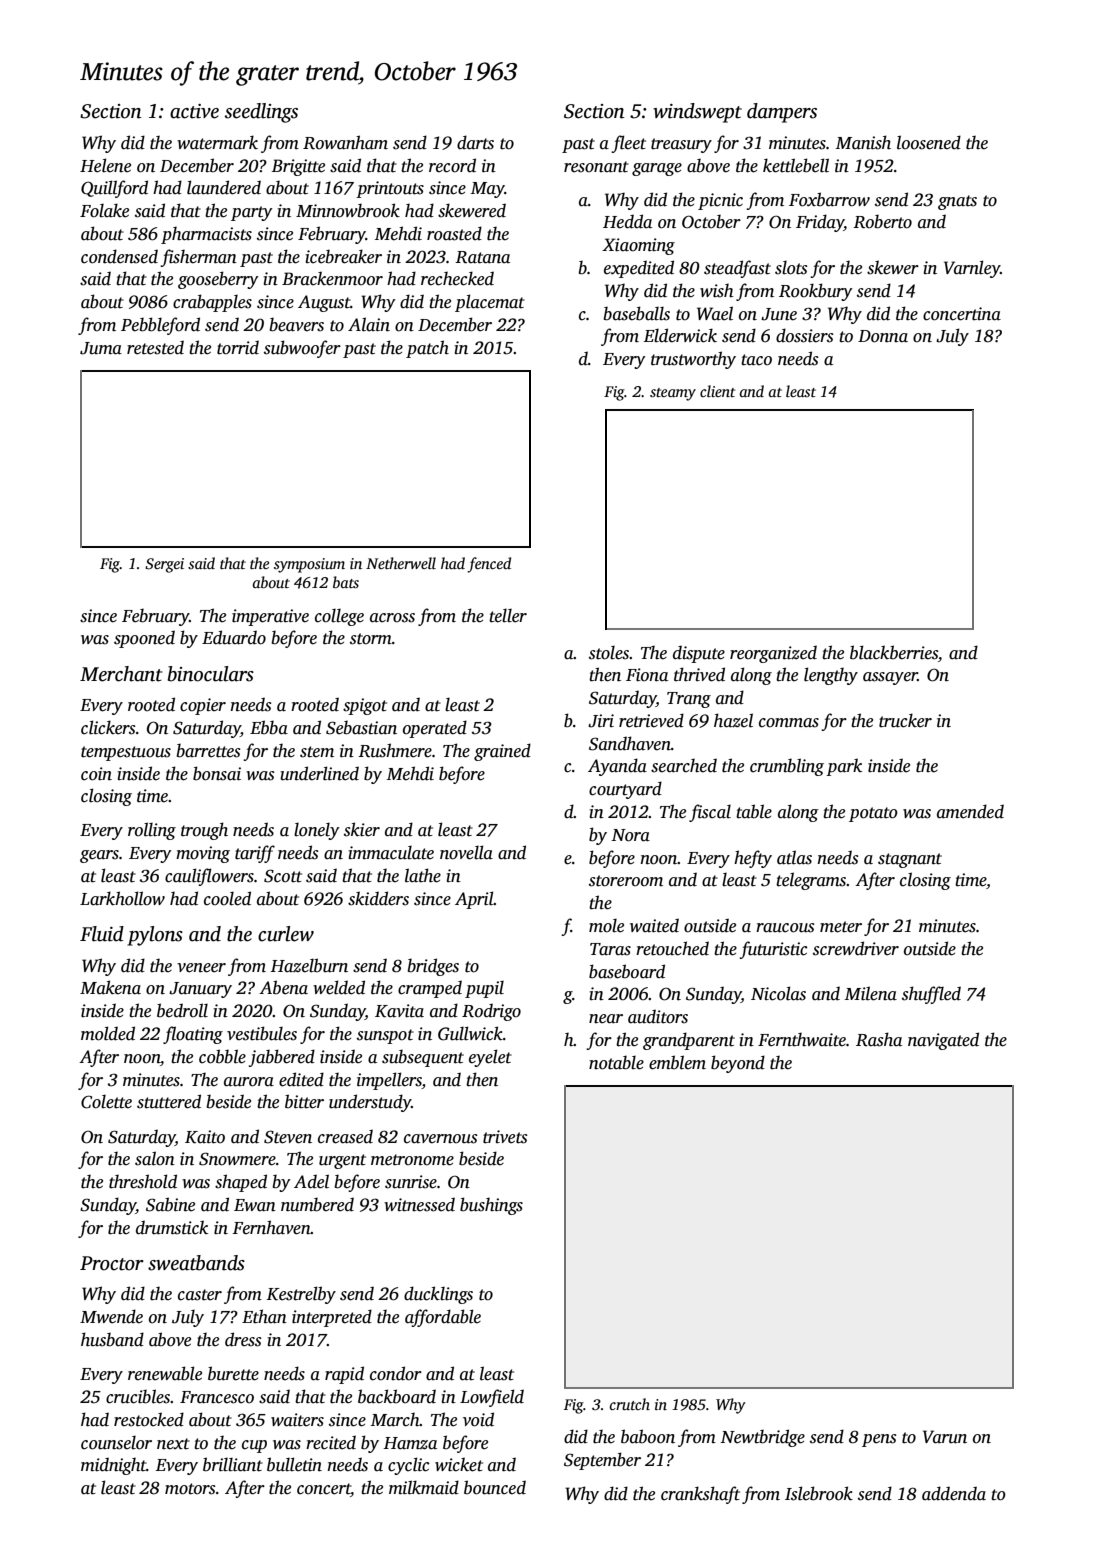 The height and width of the screenshot is (1549, 1095). Describe the element at coordinates (831, 676) in the screenshot. I see `lengthy` at that location.
